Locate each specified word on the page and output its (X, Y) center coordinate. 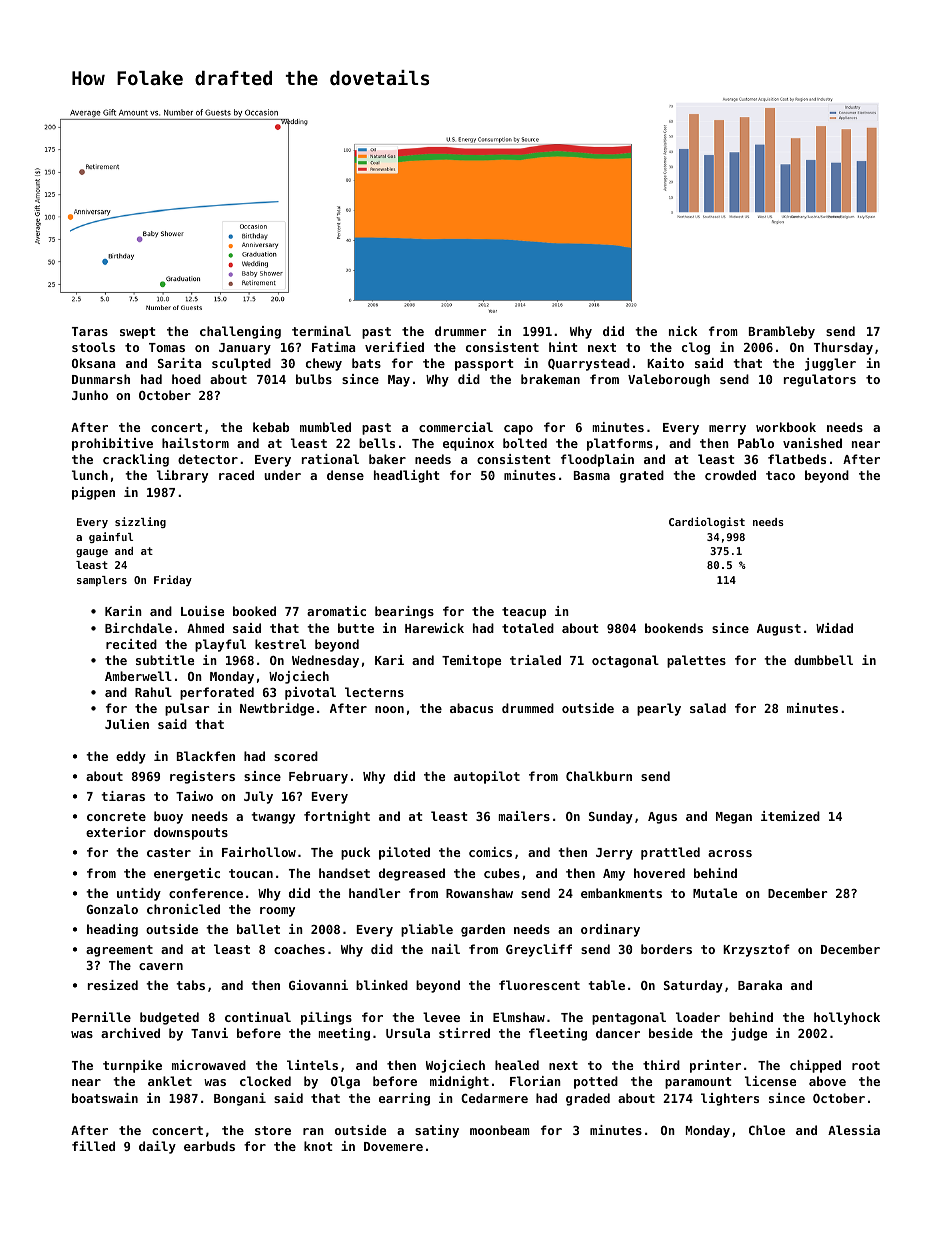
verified (394, 347)
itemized (790, 816)
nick (683, 331)
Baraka (760, 985)
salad (708, 708)
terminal (321, 331)
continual (258, 1017)
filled (93, 1146)
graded (588, 1099)
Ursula (408, 1033)
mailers (524, 816)
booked (254, 611)
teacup (524, 613)
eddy (131, 757)
